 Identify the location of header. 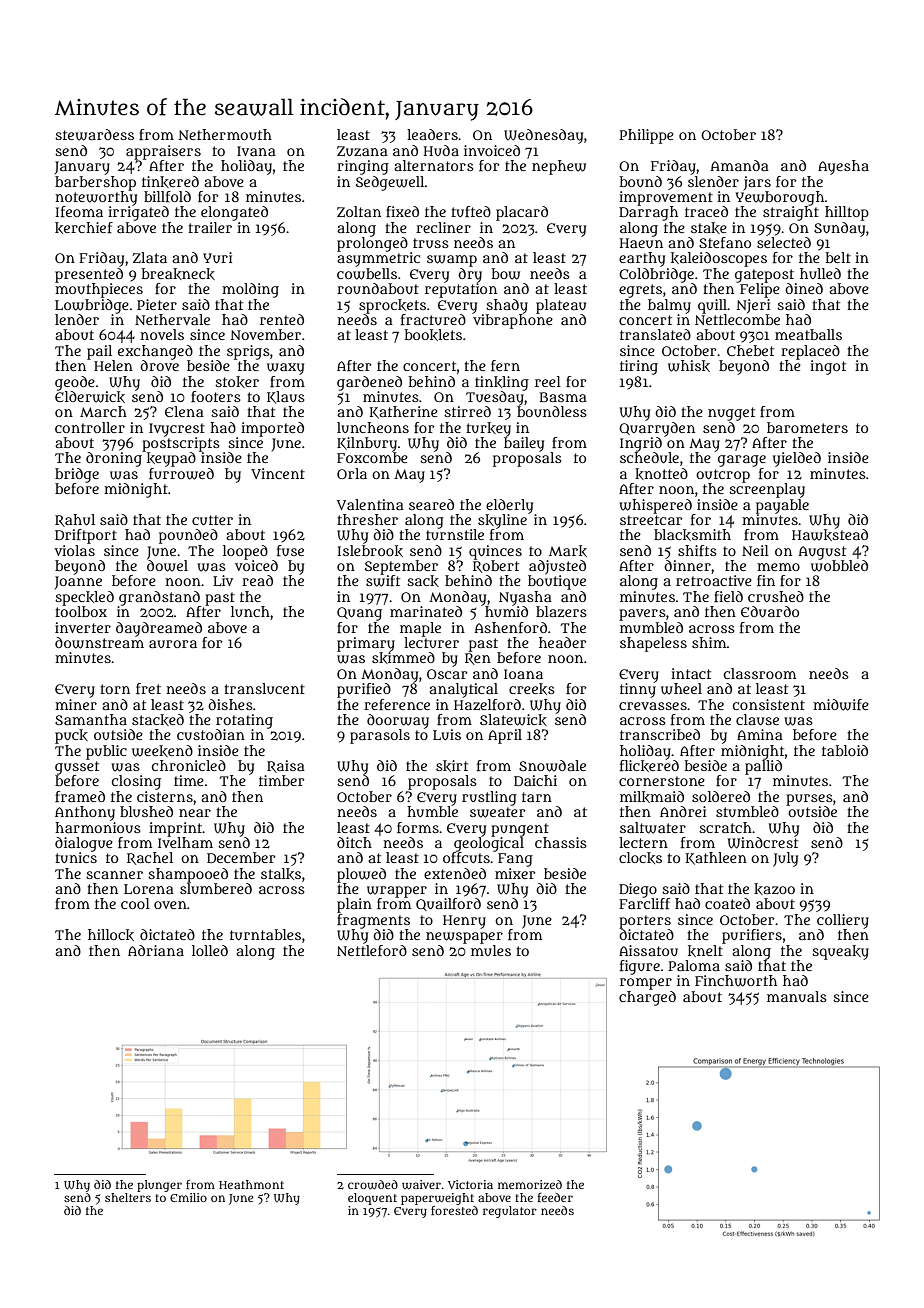
(562, 642).
